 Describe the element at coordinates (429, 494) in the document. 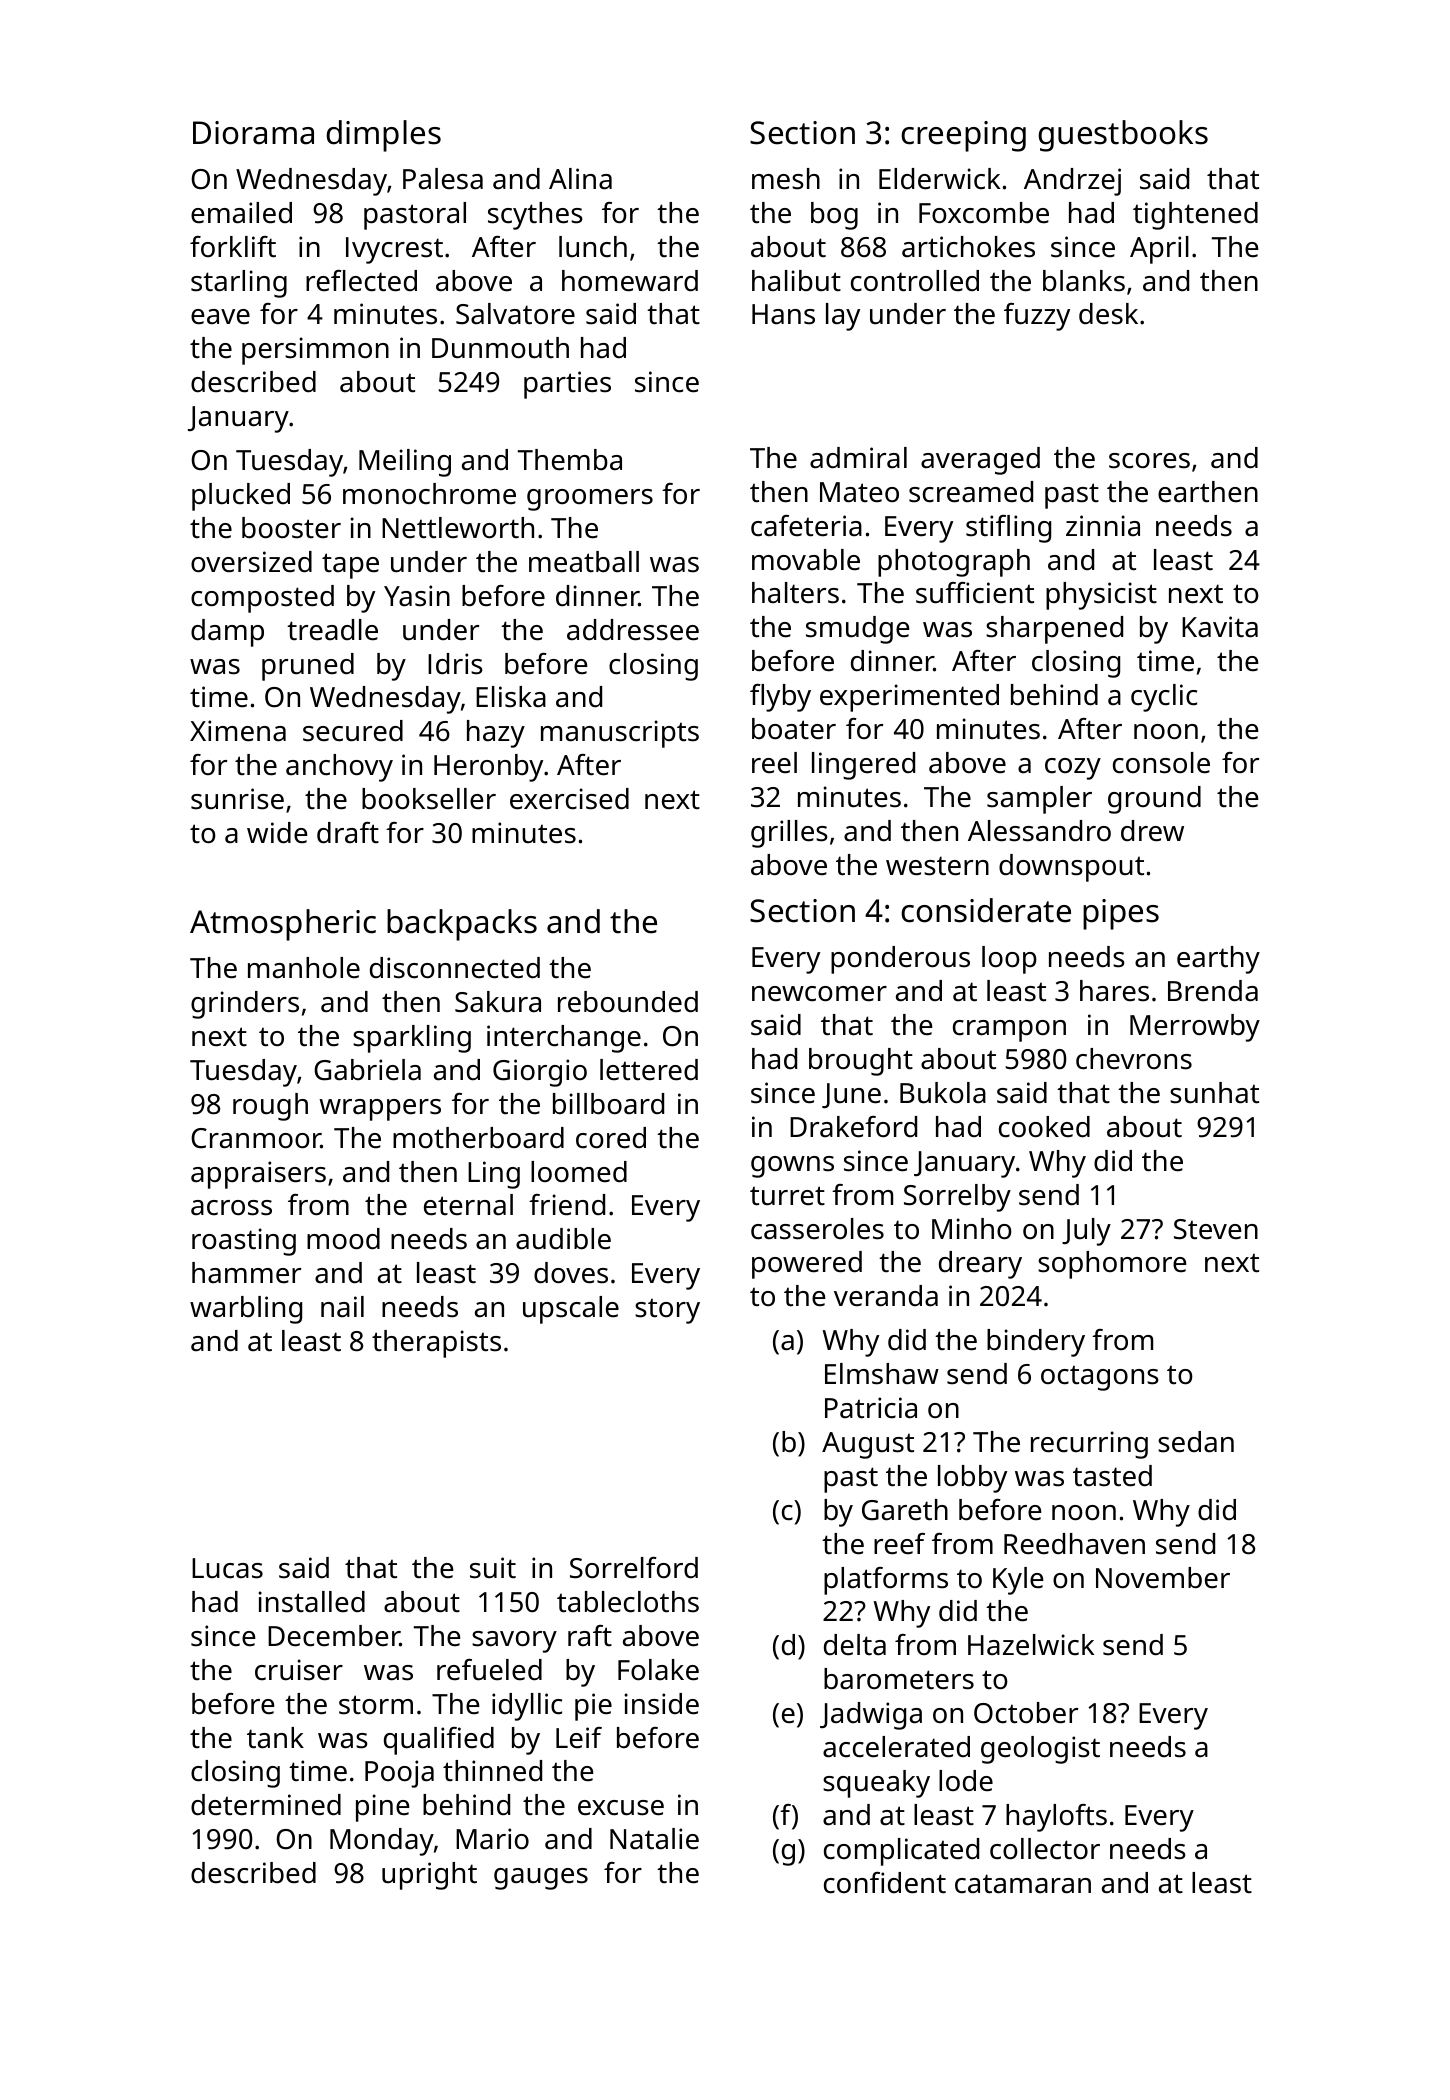

I see `monochrome` at that location.
